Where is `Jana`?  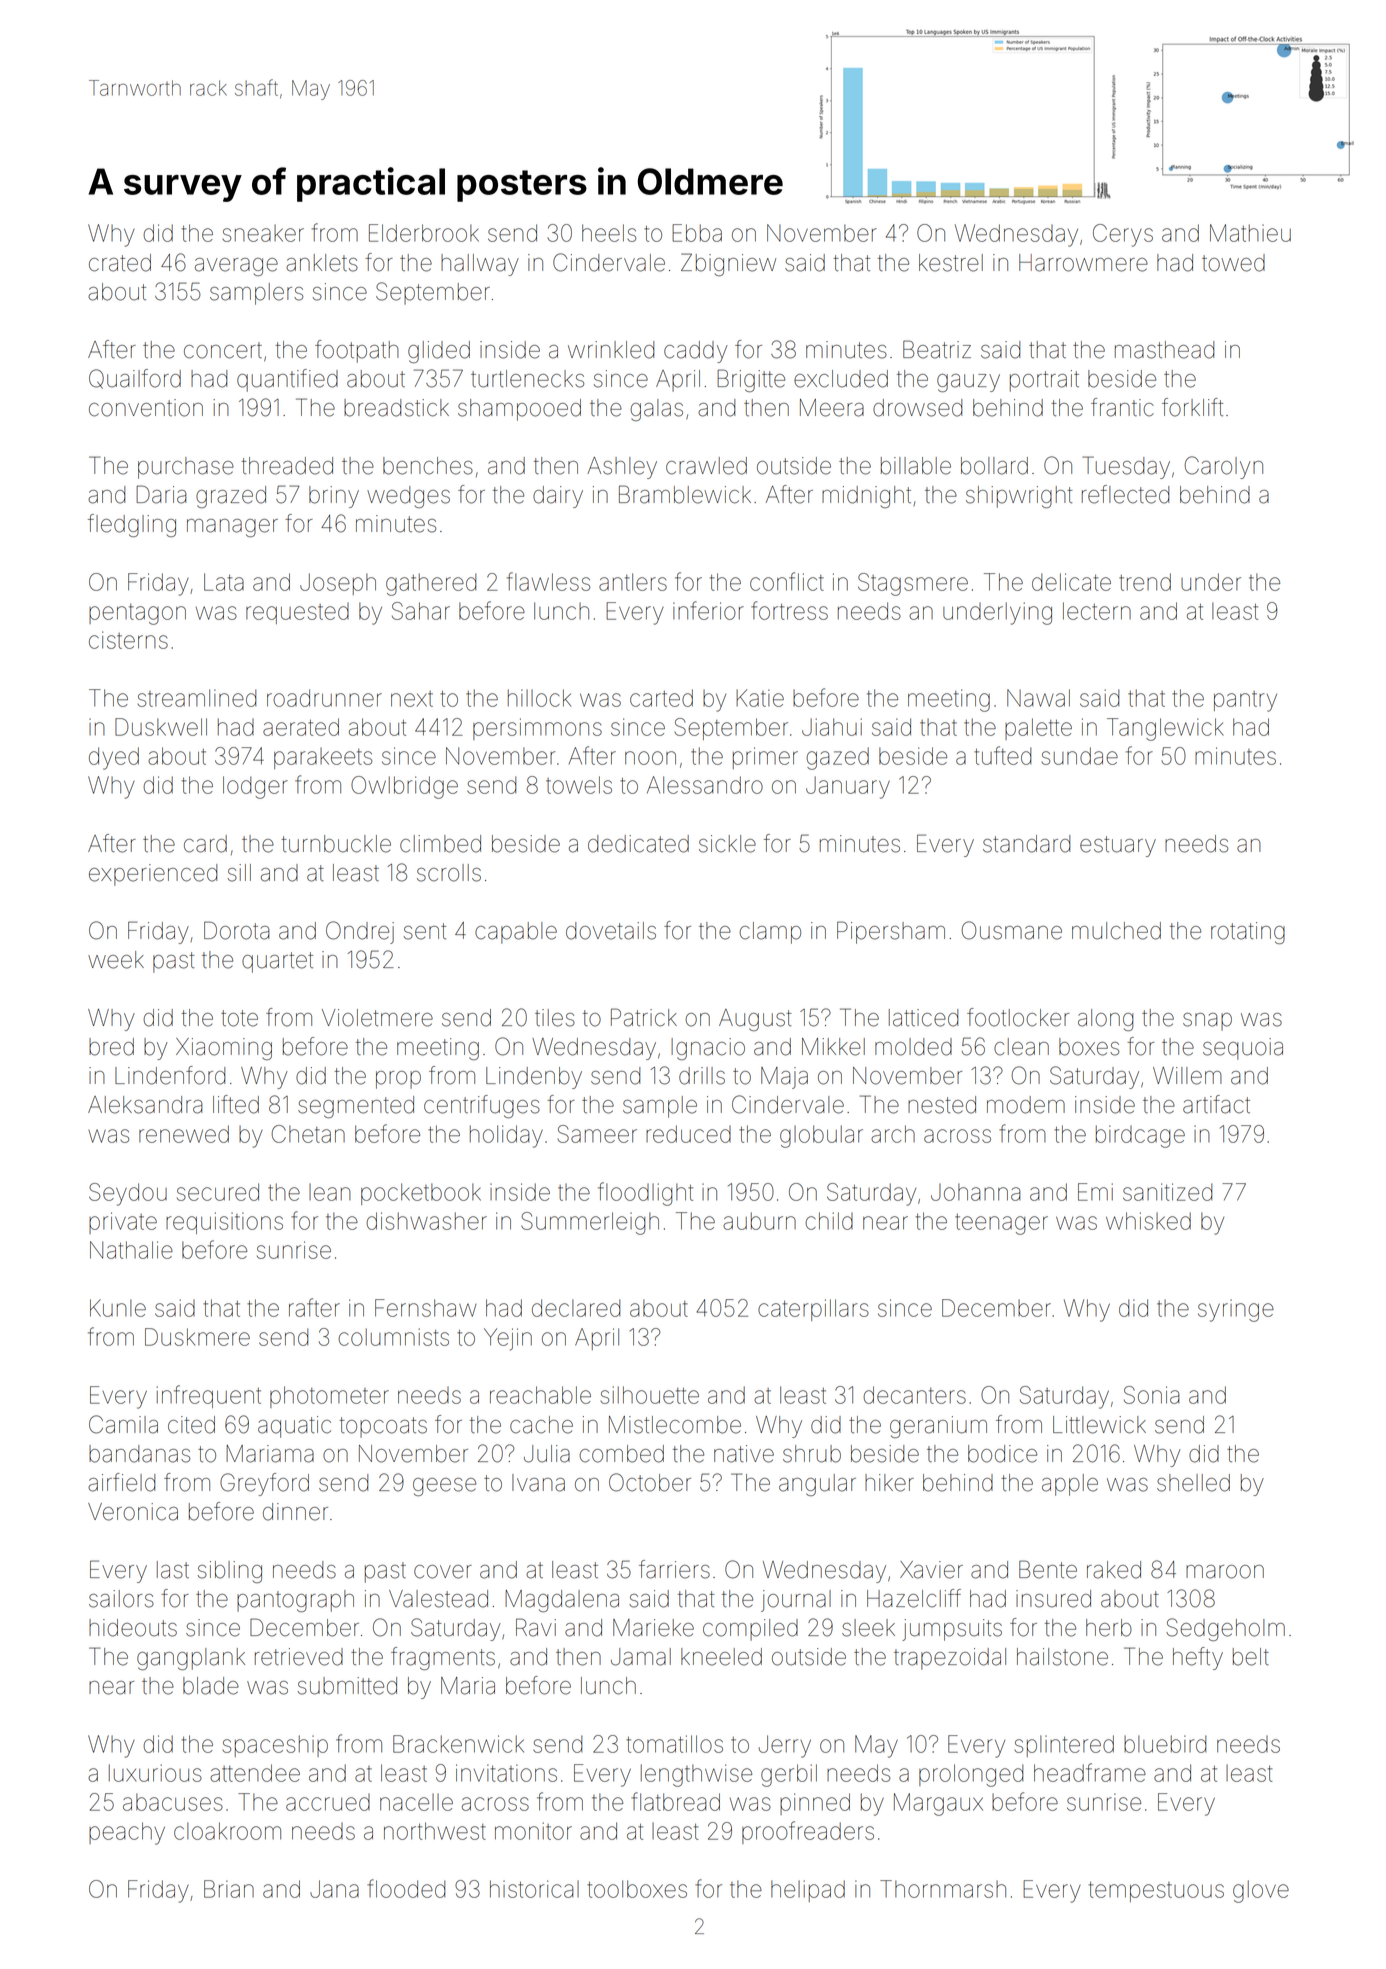 Jana is located at coordinates (334, 1889).
